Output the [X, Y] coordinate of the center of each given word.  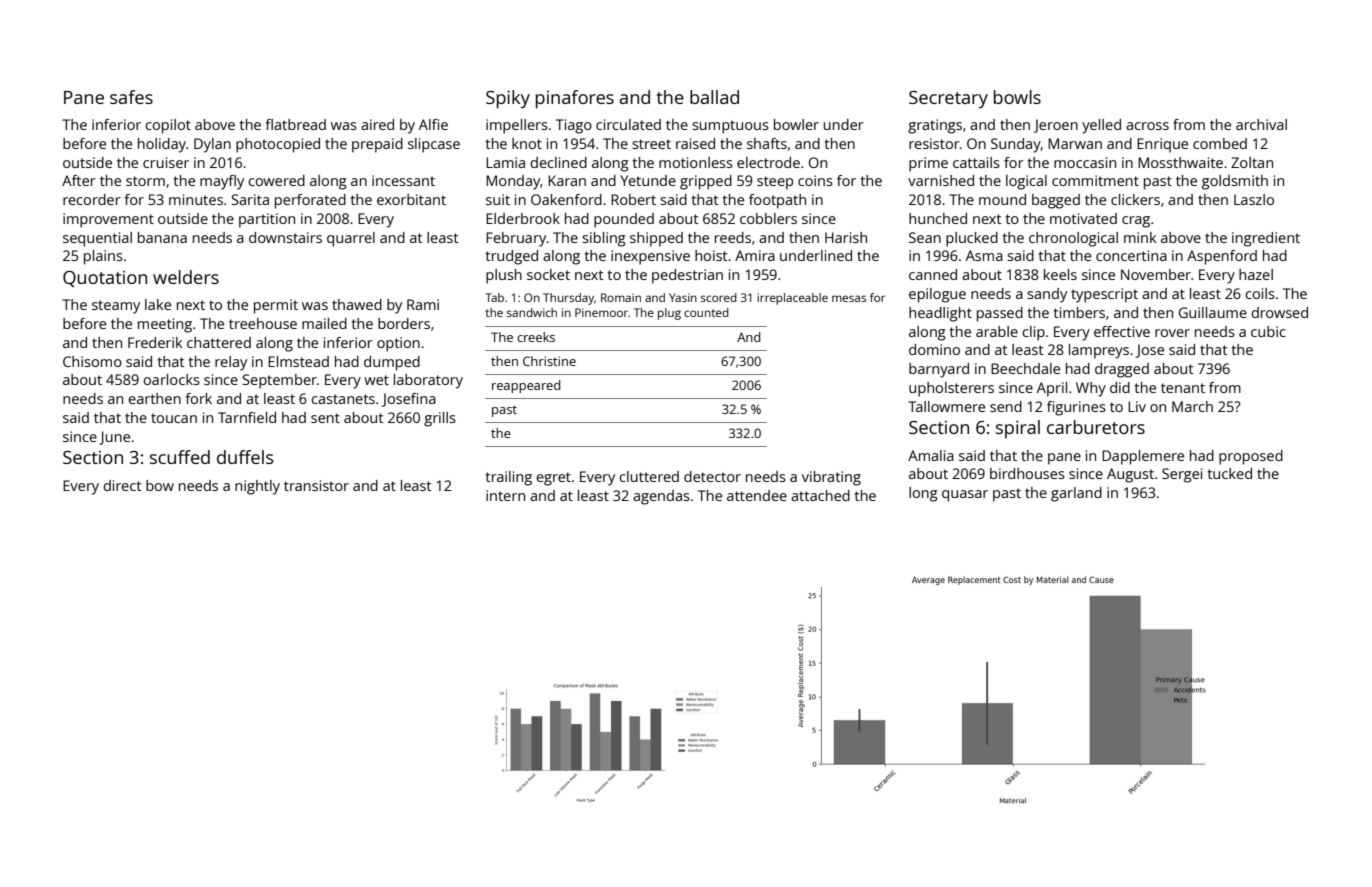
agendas [661, 497]
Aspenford [1222, 257]
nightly [257, 487]
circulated [628, 124]
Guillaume [1213, 312]
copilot [168, 126]
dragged [1122, 370]
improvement [108, 220]
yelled [1101, 126]
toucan [174, 418]
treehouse [263, 323]
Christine [549, 361]
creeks [536, 337]
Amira [755, 255]
